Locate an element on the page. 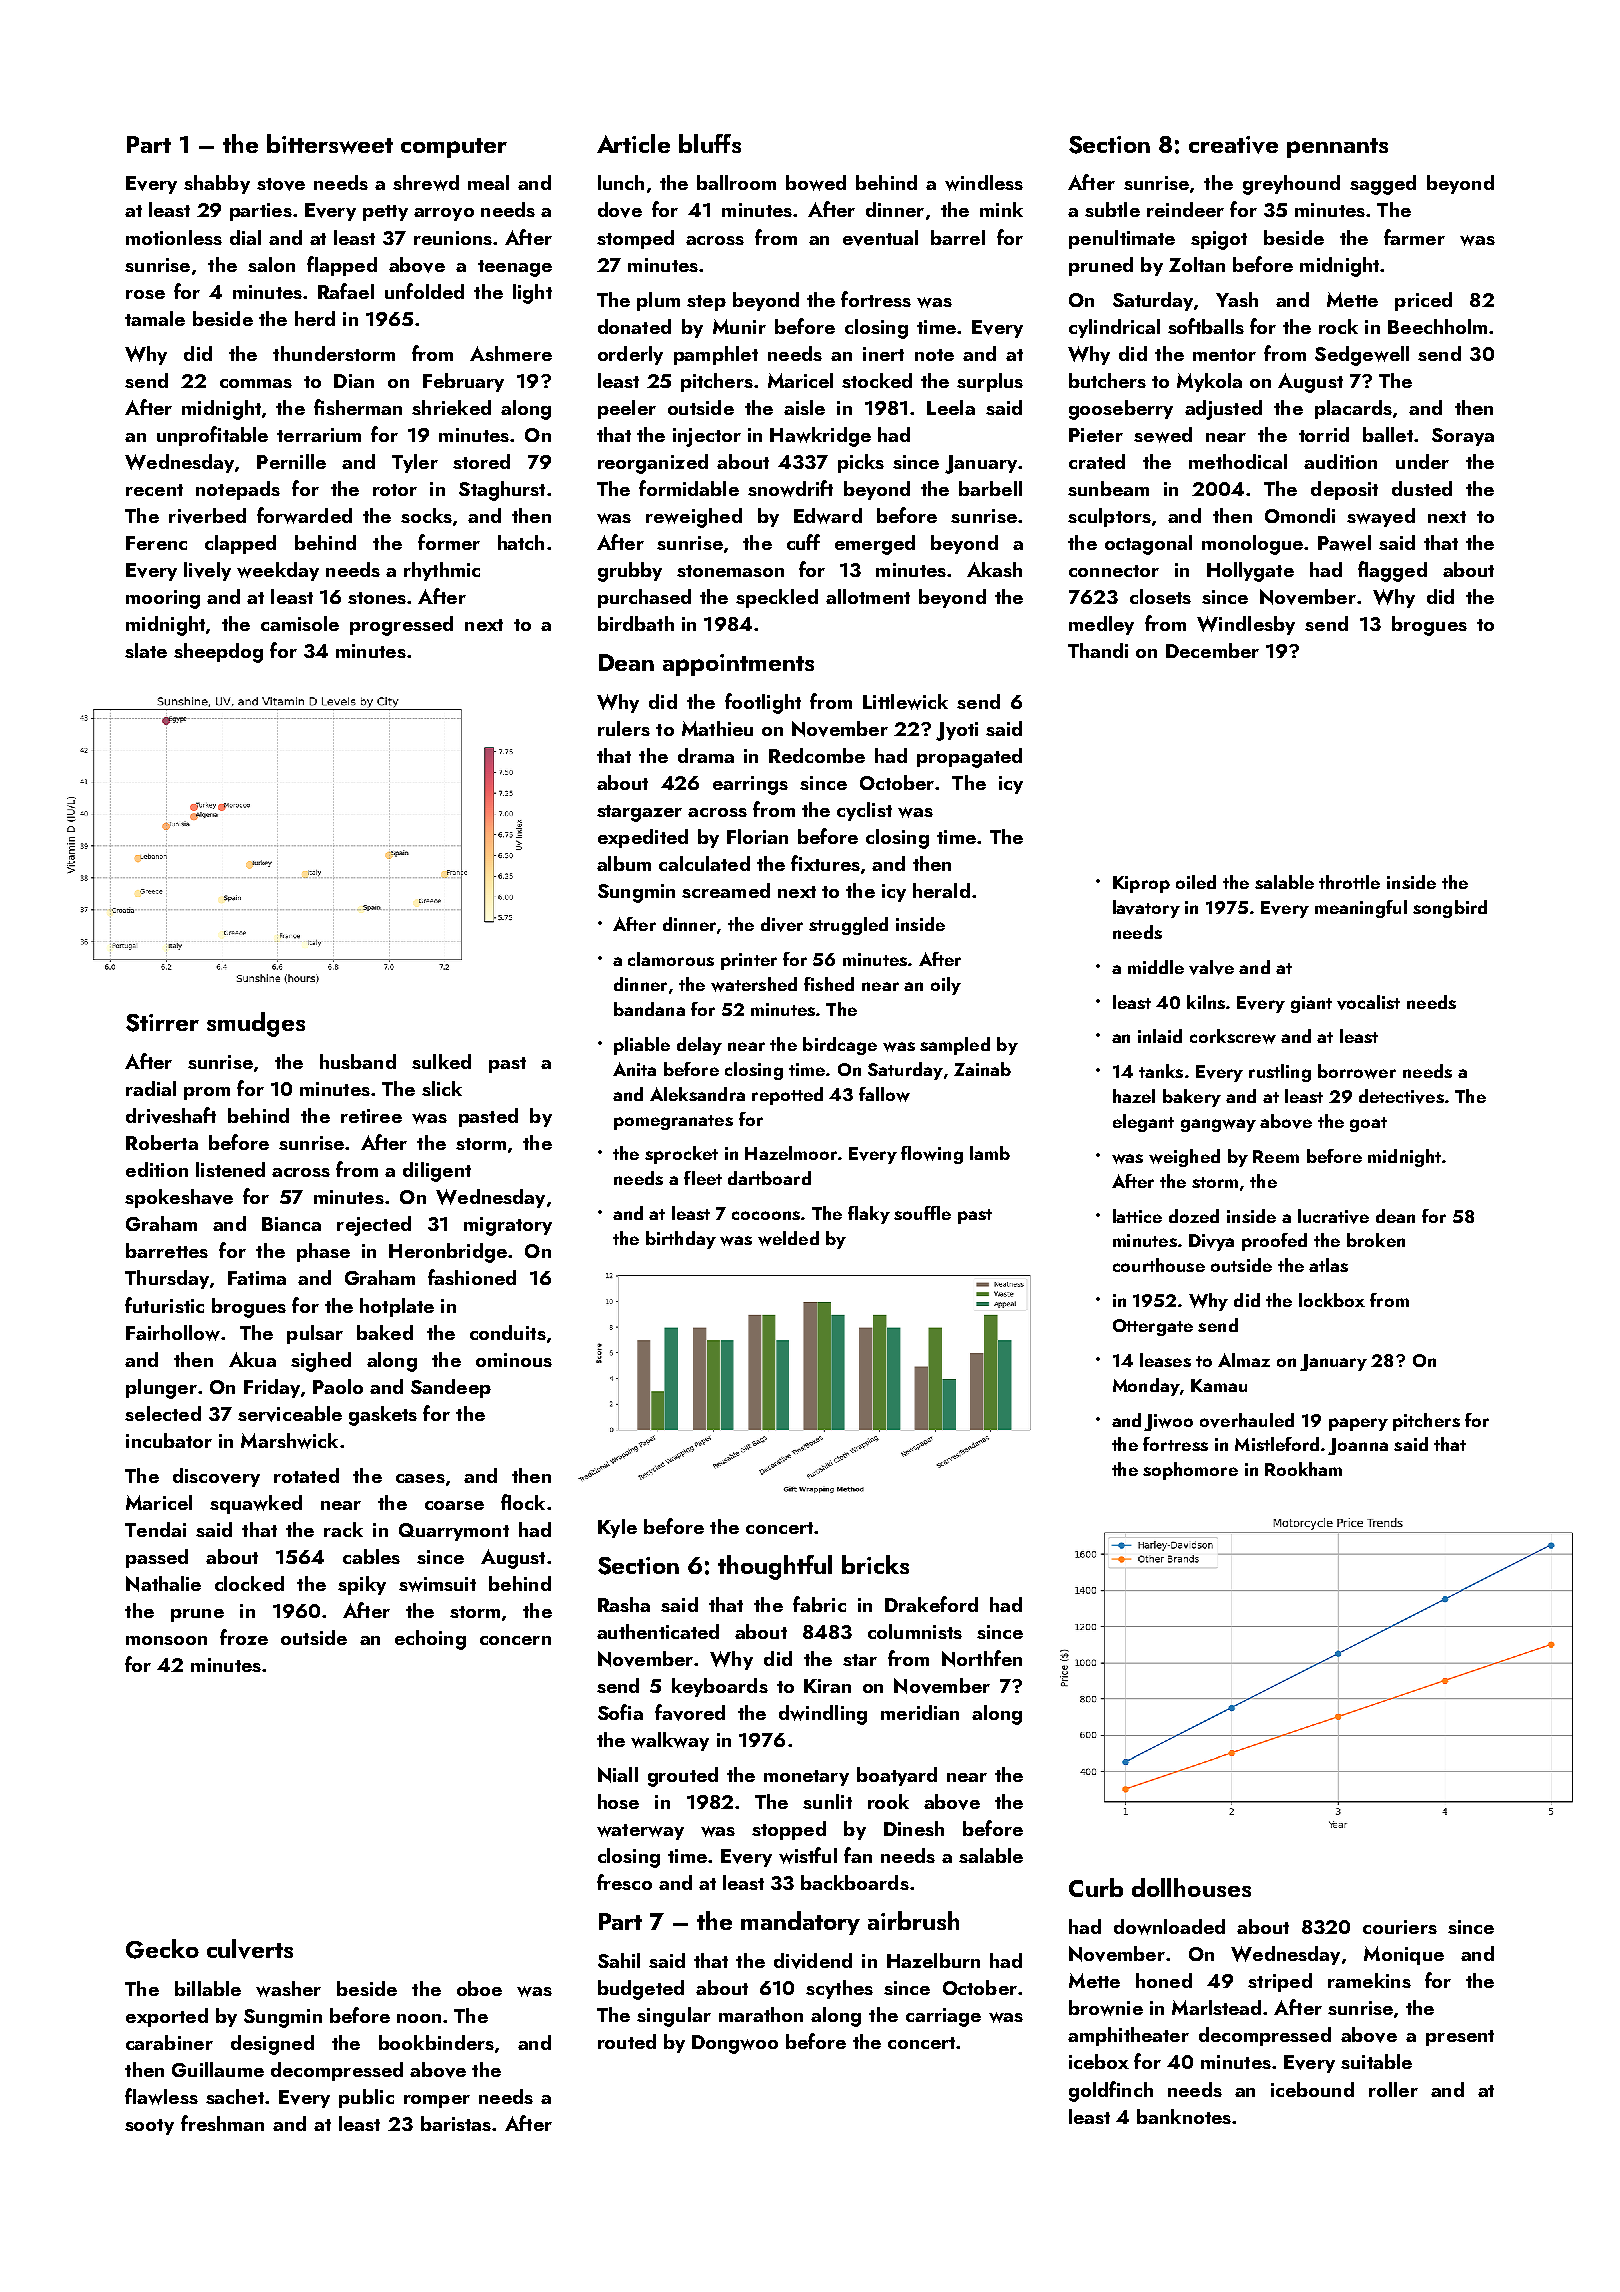 The image size is (1620, 2292). ballroom is located at coordinates (736, 182).
